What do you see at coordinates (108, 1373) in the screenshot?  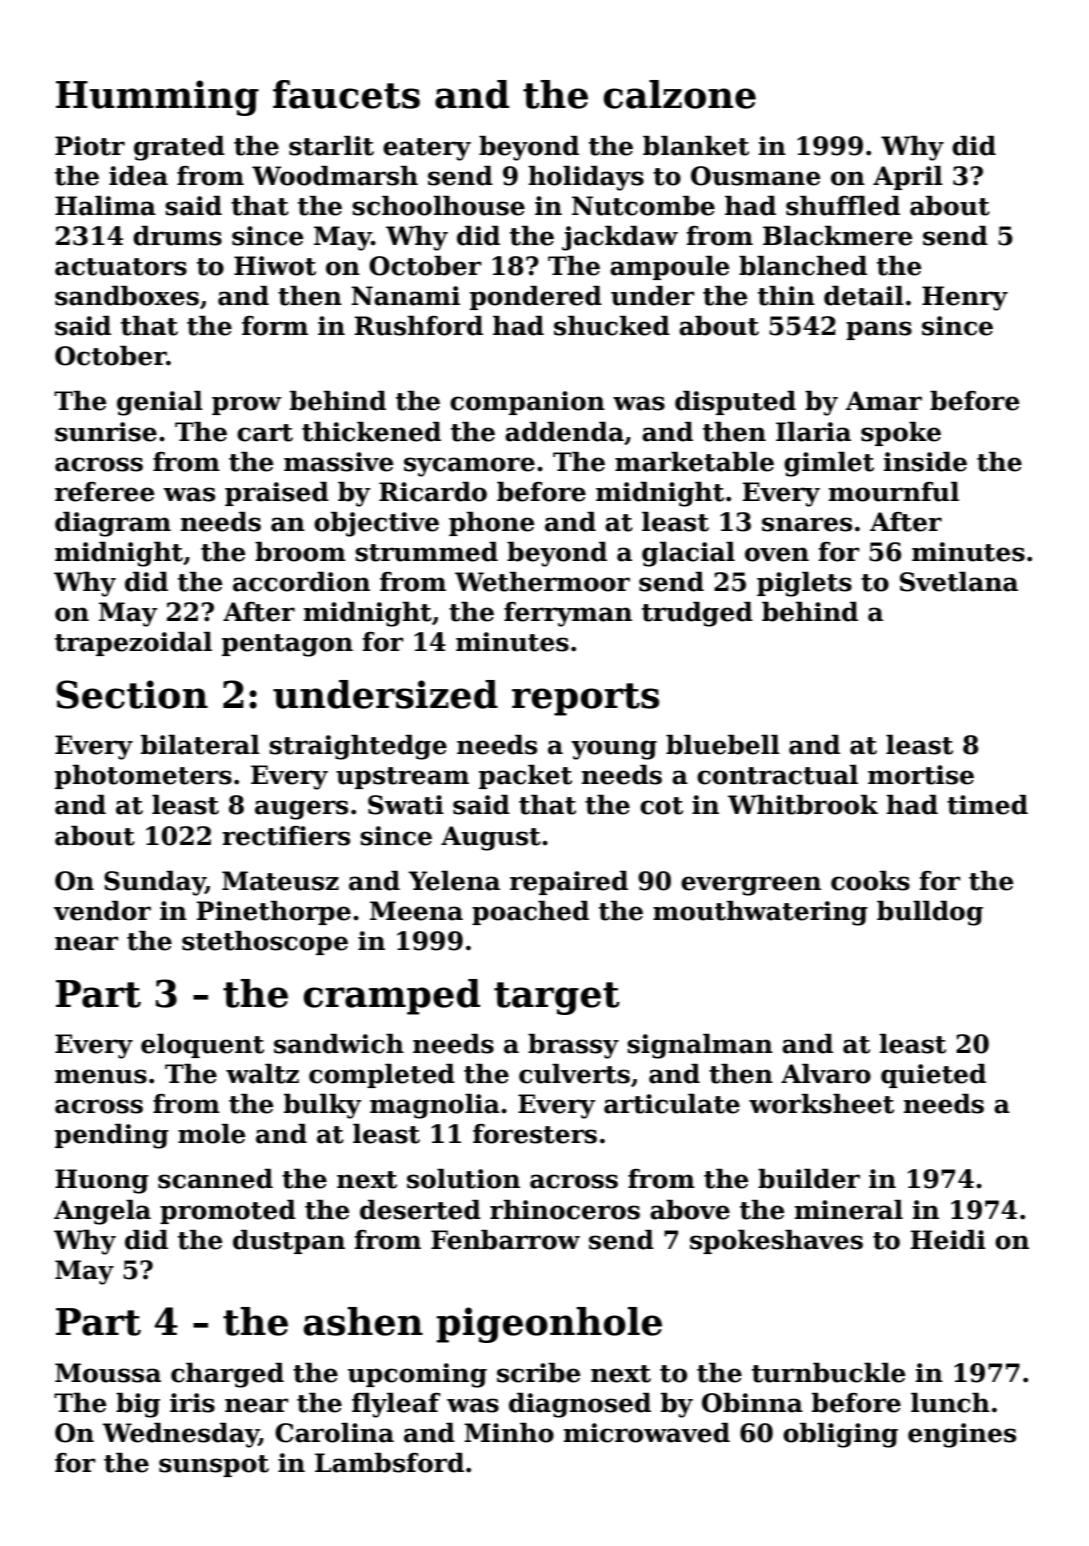 I see `Moussa` at bounding box center [108, 1373].
